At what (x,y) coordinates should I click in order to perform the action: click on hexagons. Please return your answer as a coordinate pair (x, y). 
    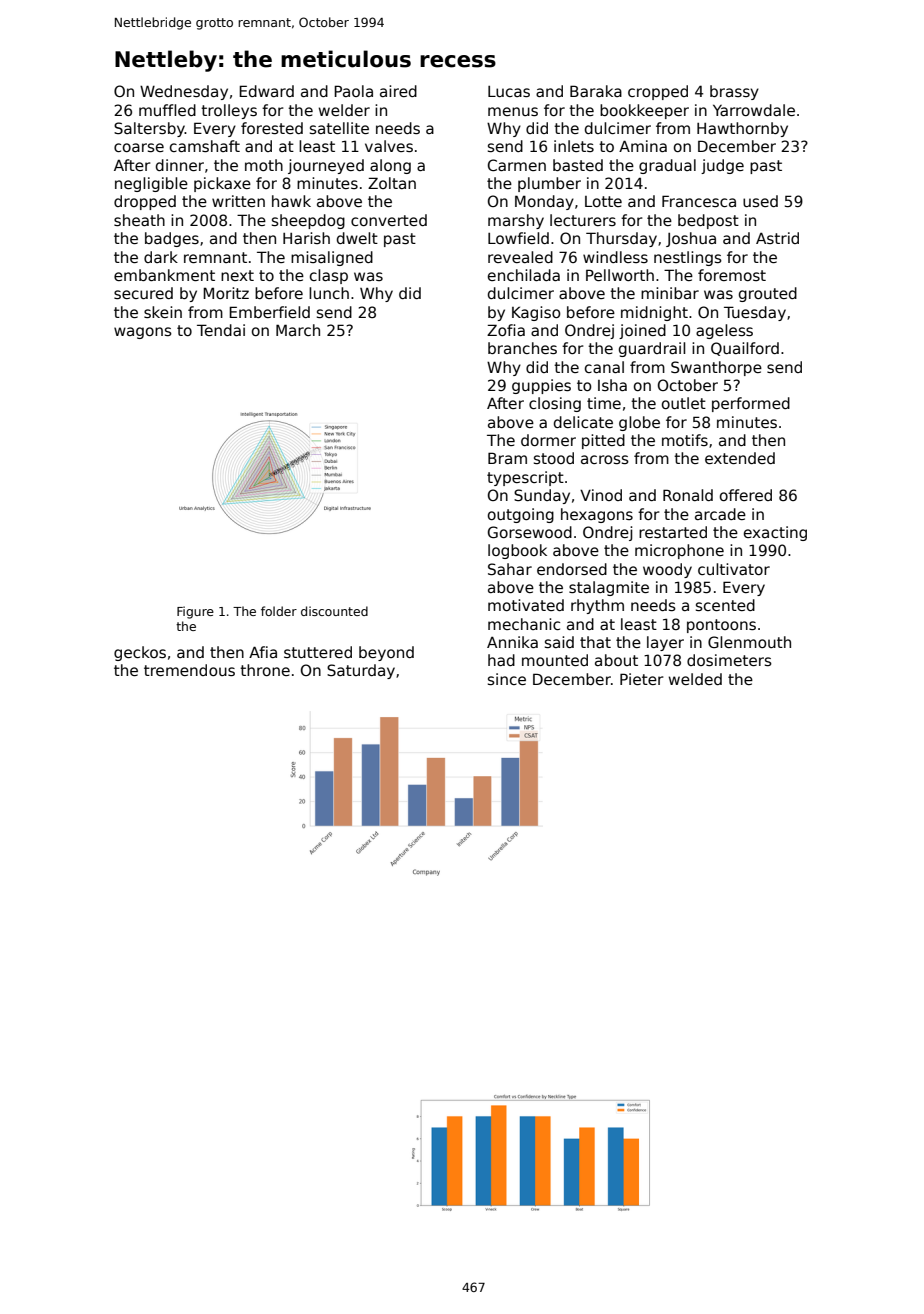
    Looking at the image, I should click on (597, 515).
